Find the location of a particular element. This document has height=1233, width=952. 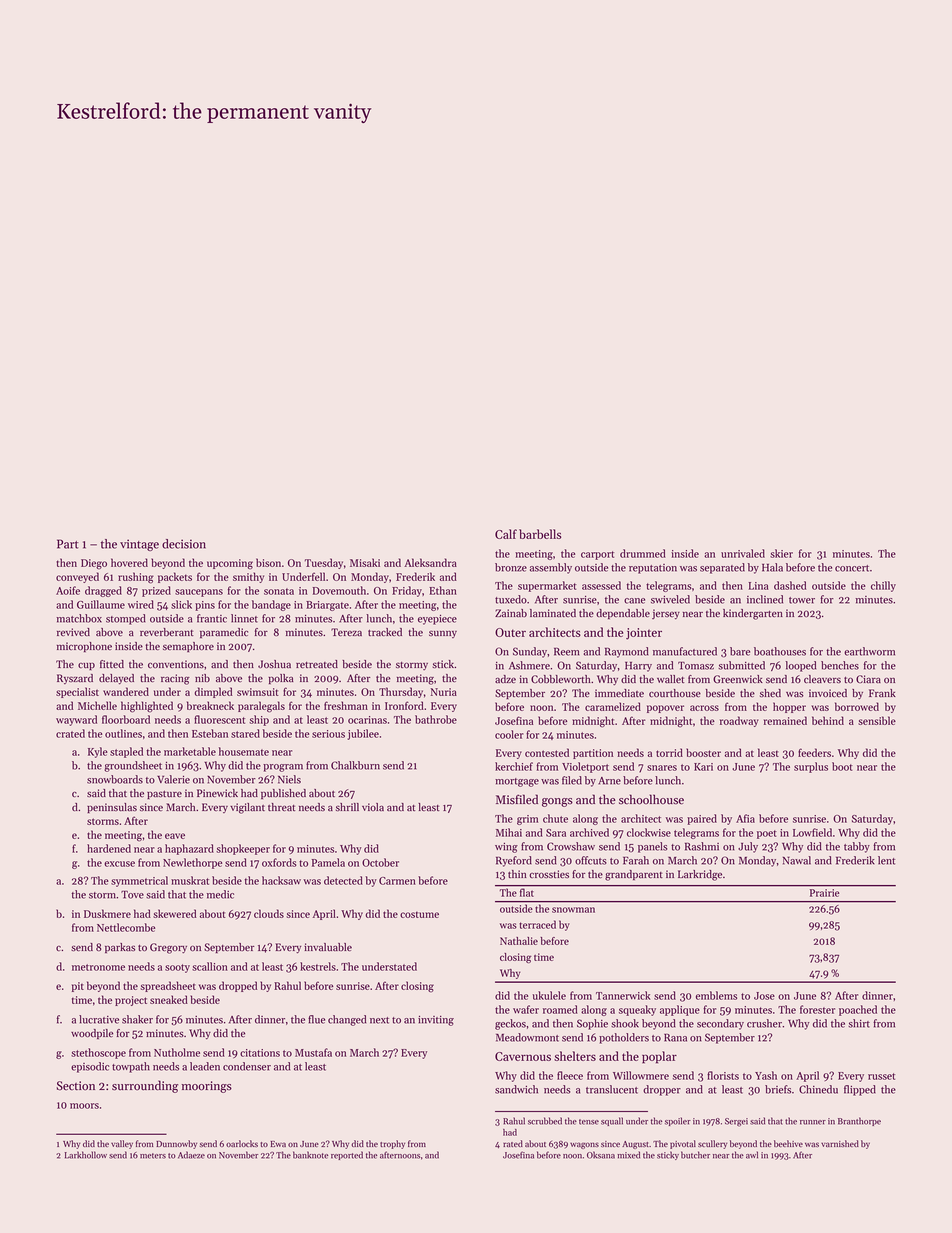

Sunday is located at coordinates (530, 652).
